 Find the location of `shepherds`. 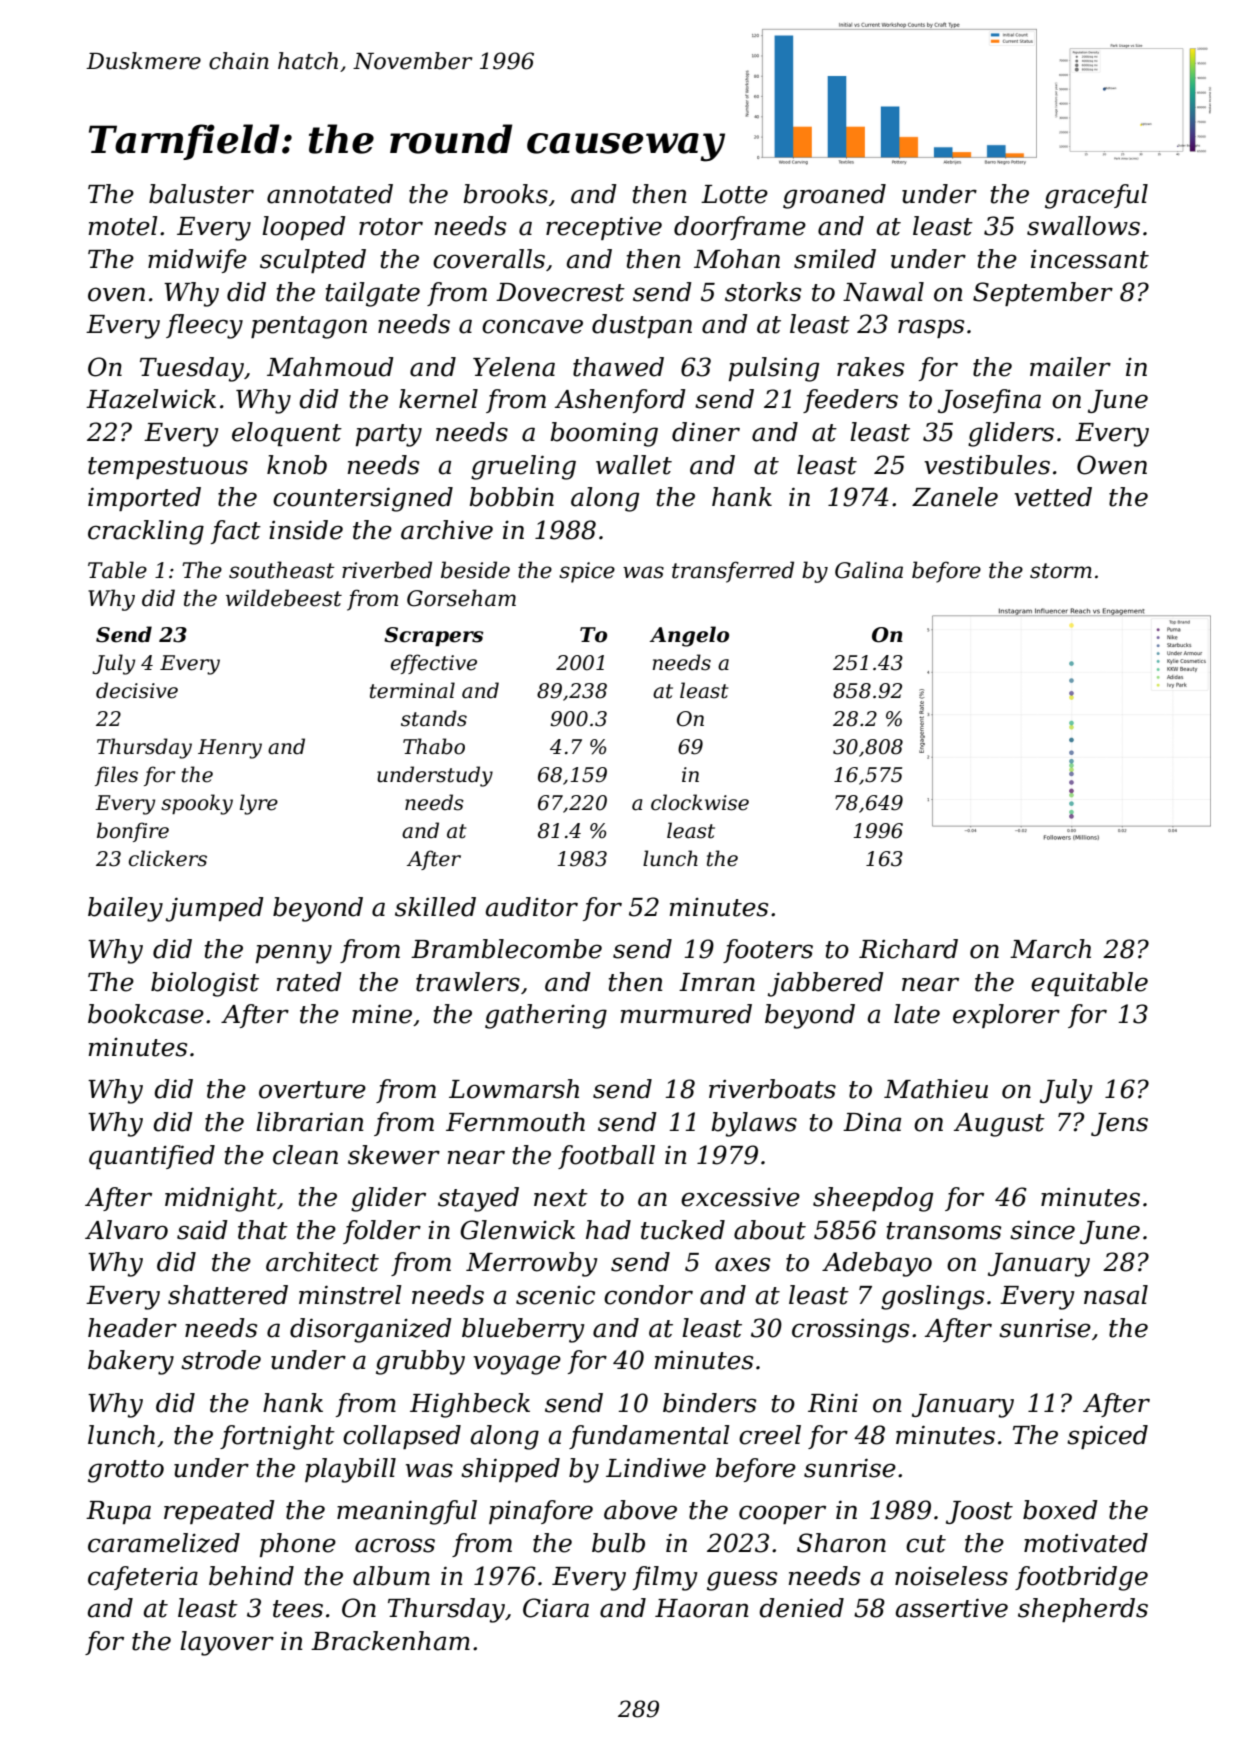

shepherds is located at coordinates (1083, 1610).
